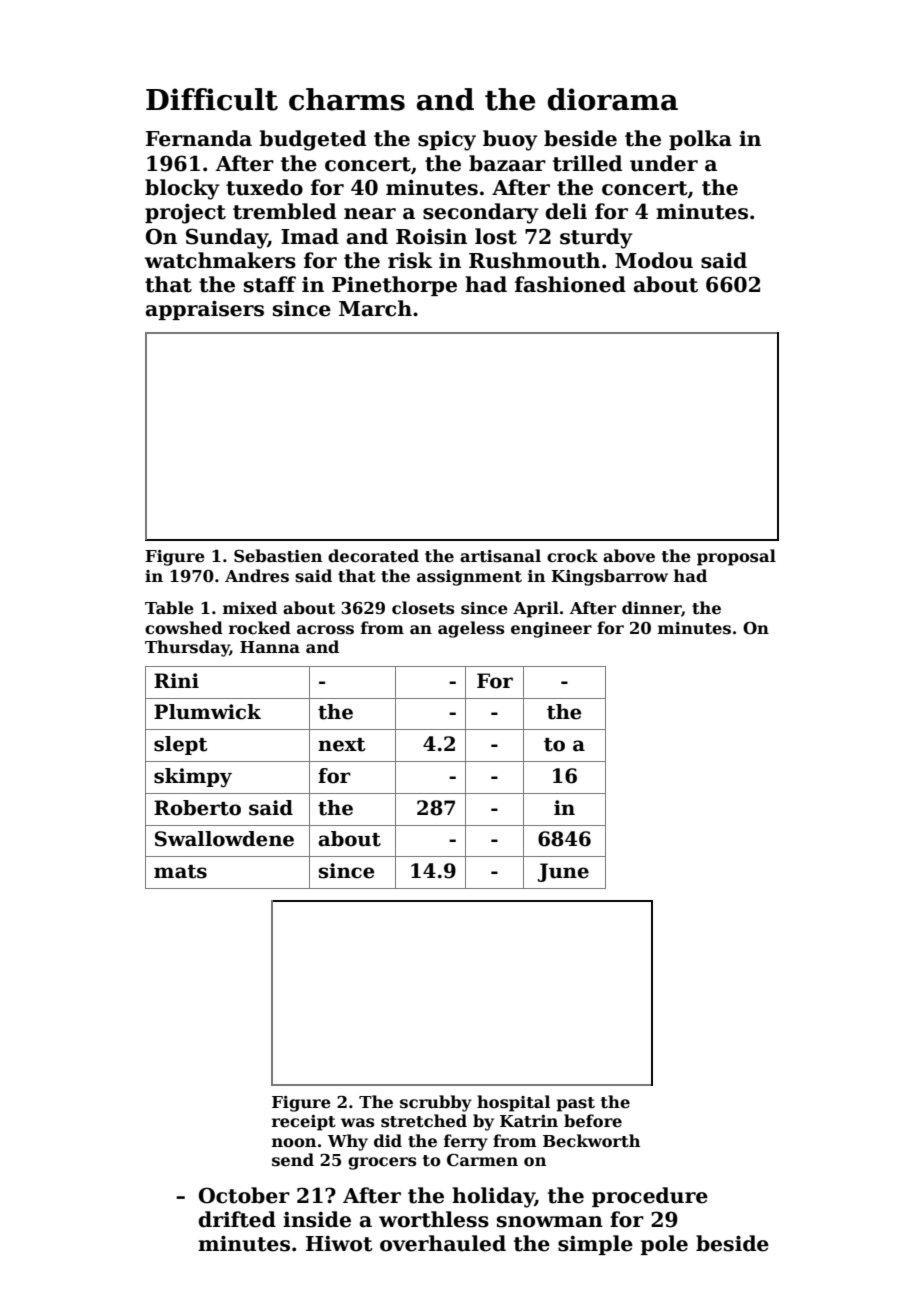 This screenshot has width=924, height=1314. I want to click on Difficult, so click(212, 99).
